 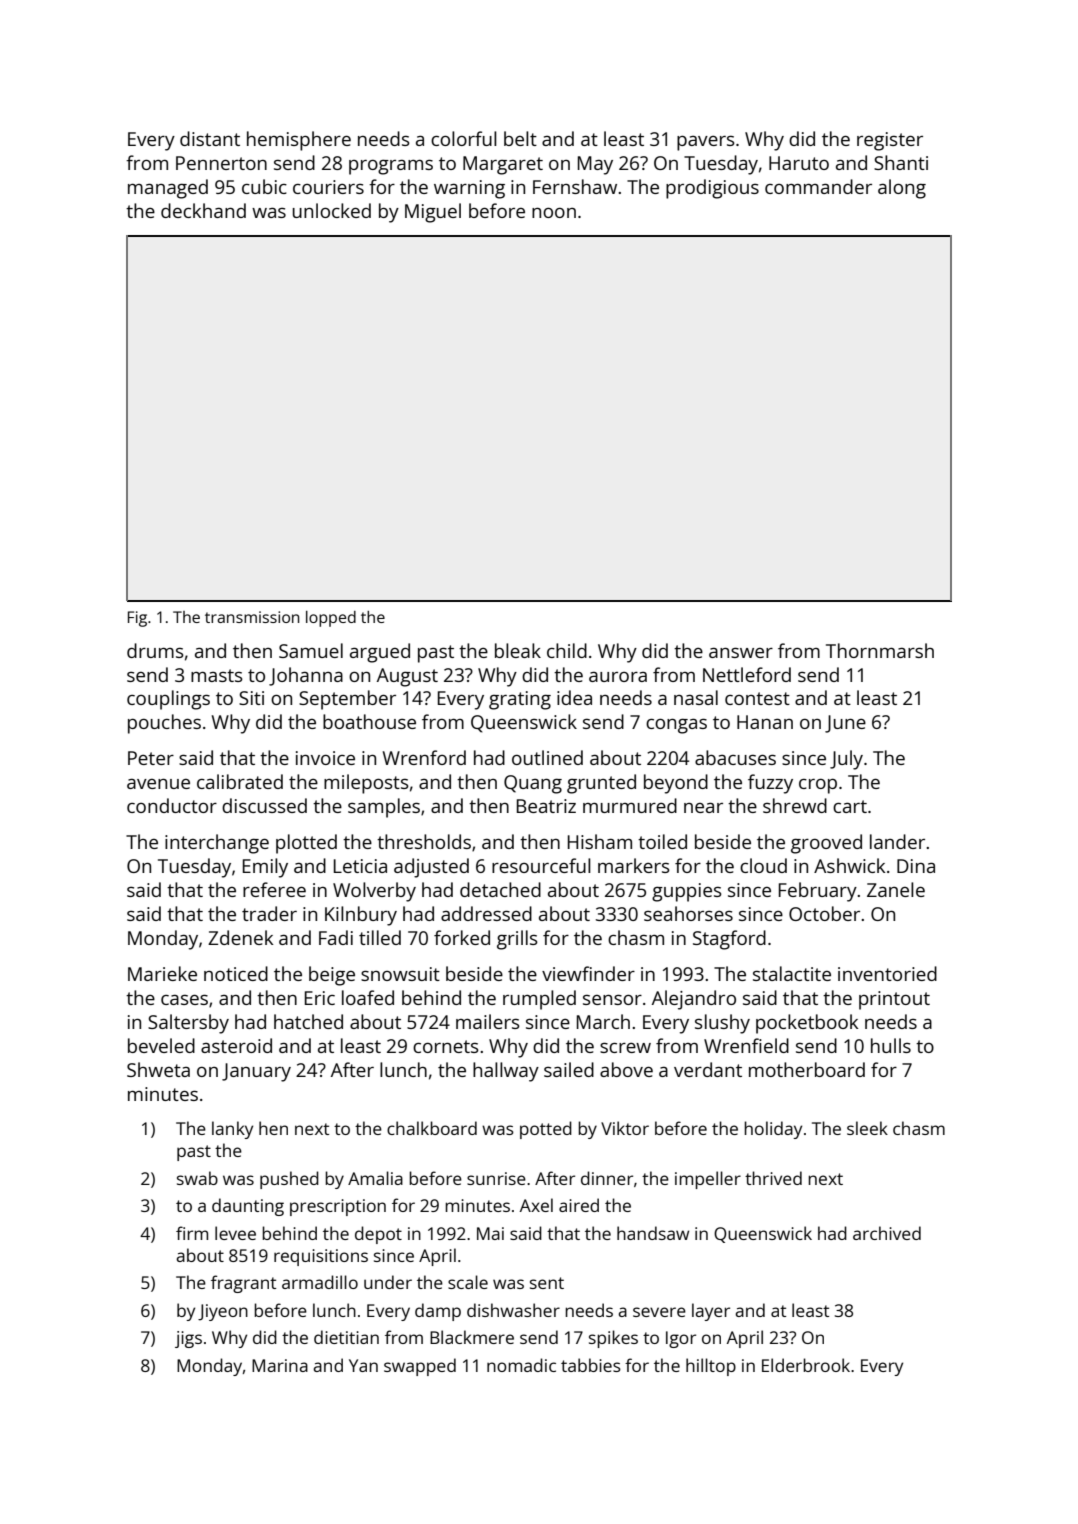 I want to click on grating, so click(x=520, y=700).
